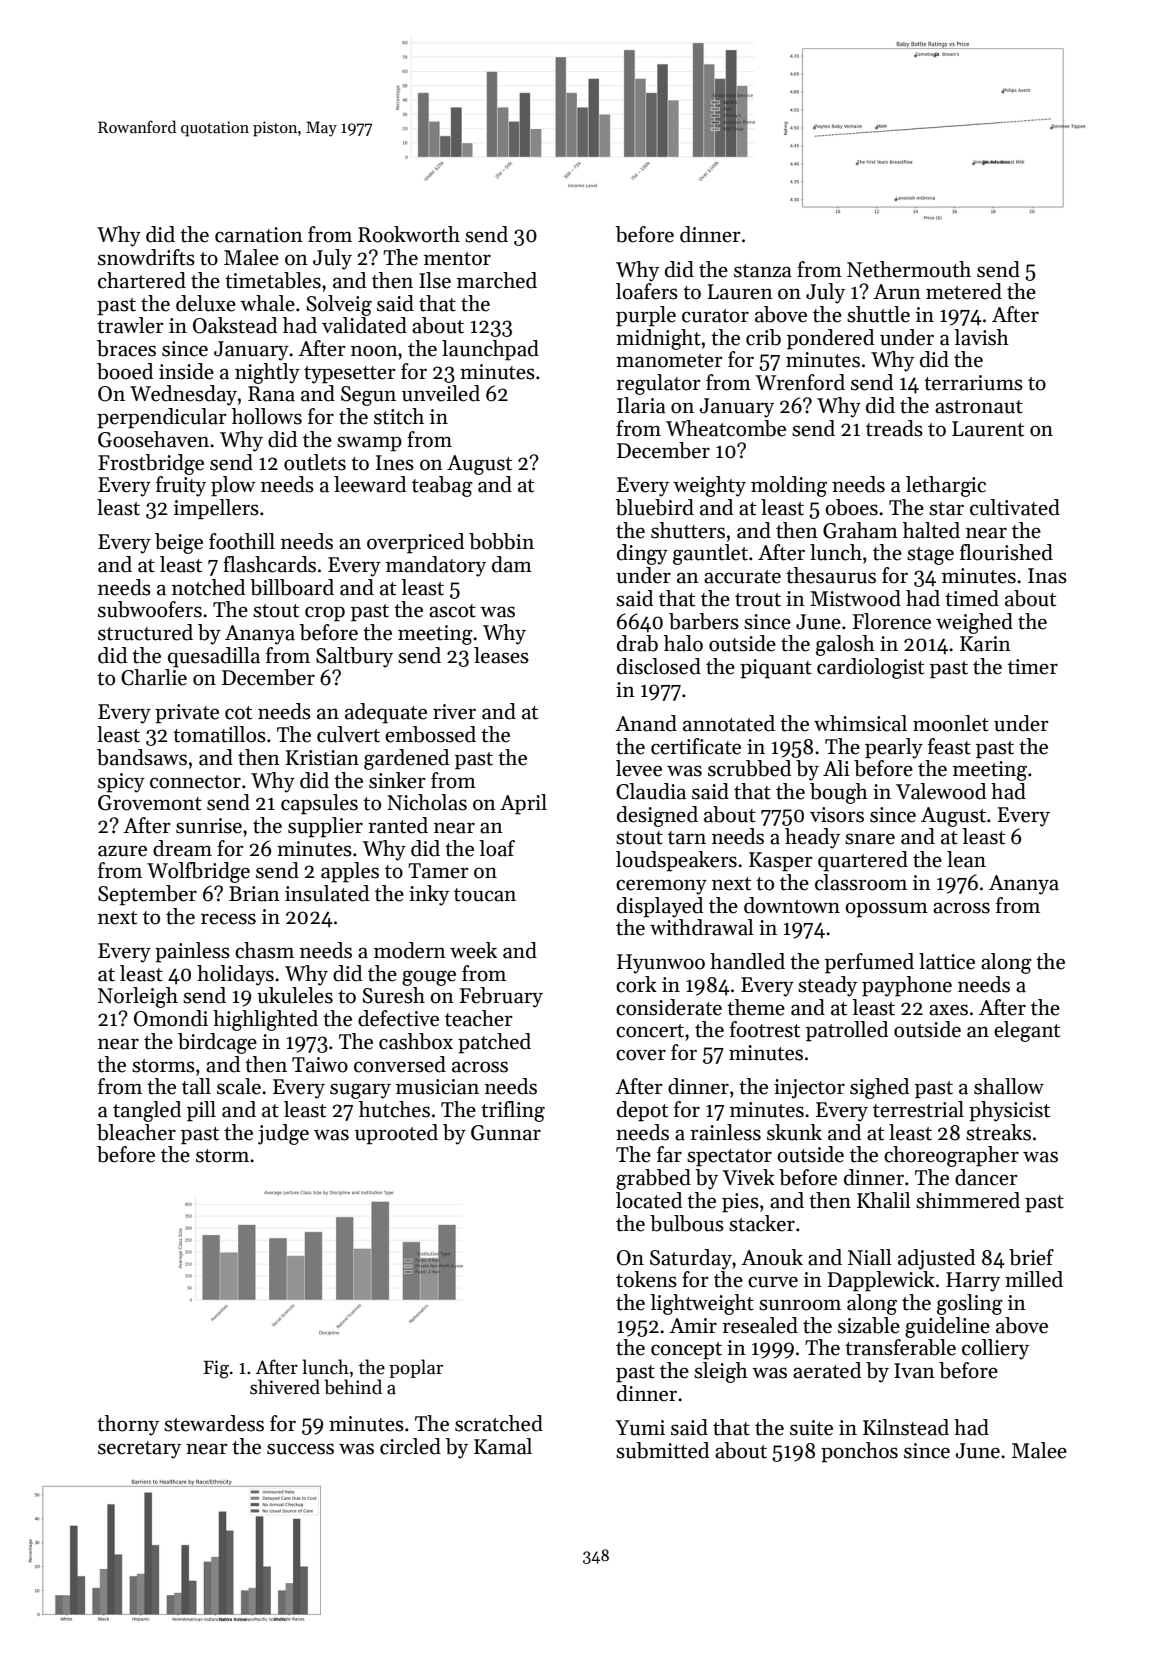 This screenshot has width=1165, height=1654. Describe the element at coordinates (457, 259) in the screenshot. I see `mentor` at that location.
